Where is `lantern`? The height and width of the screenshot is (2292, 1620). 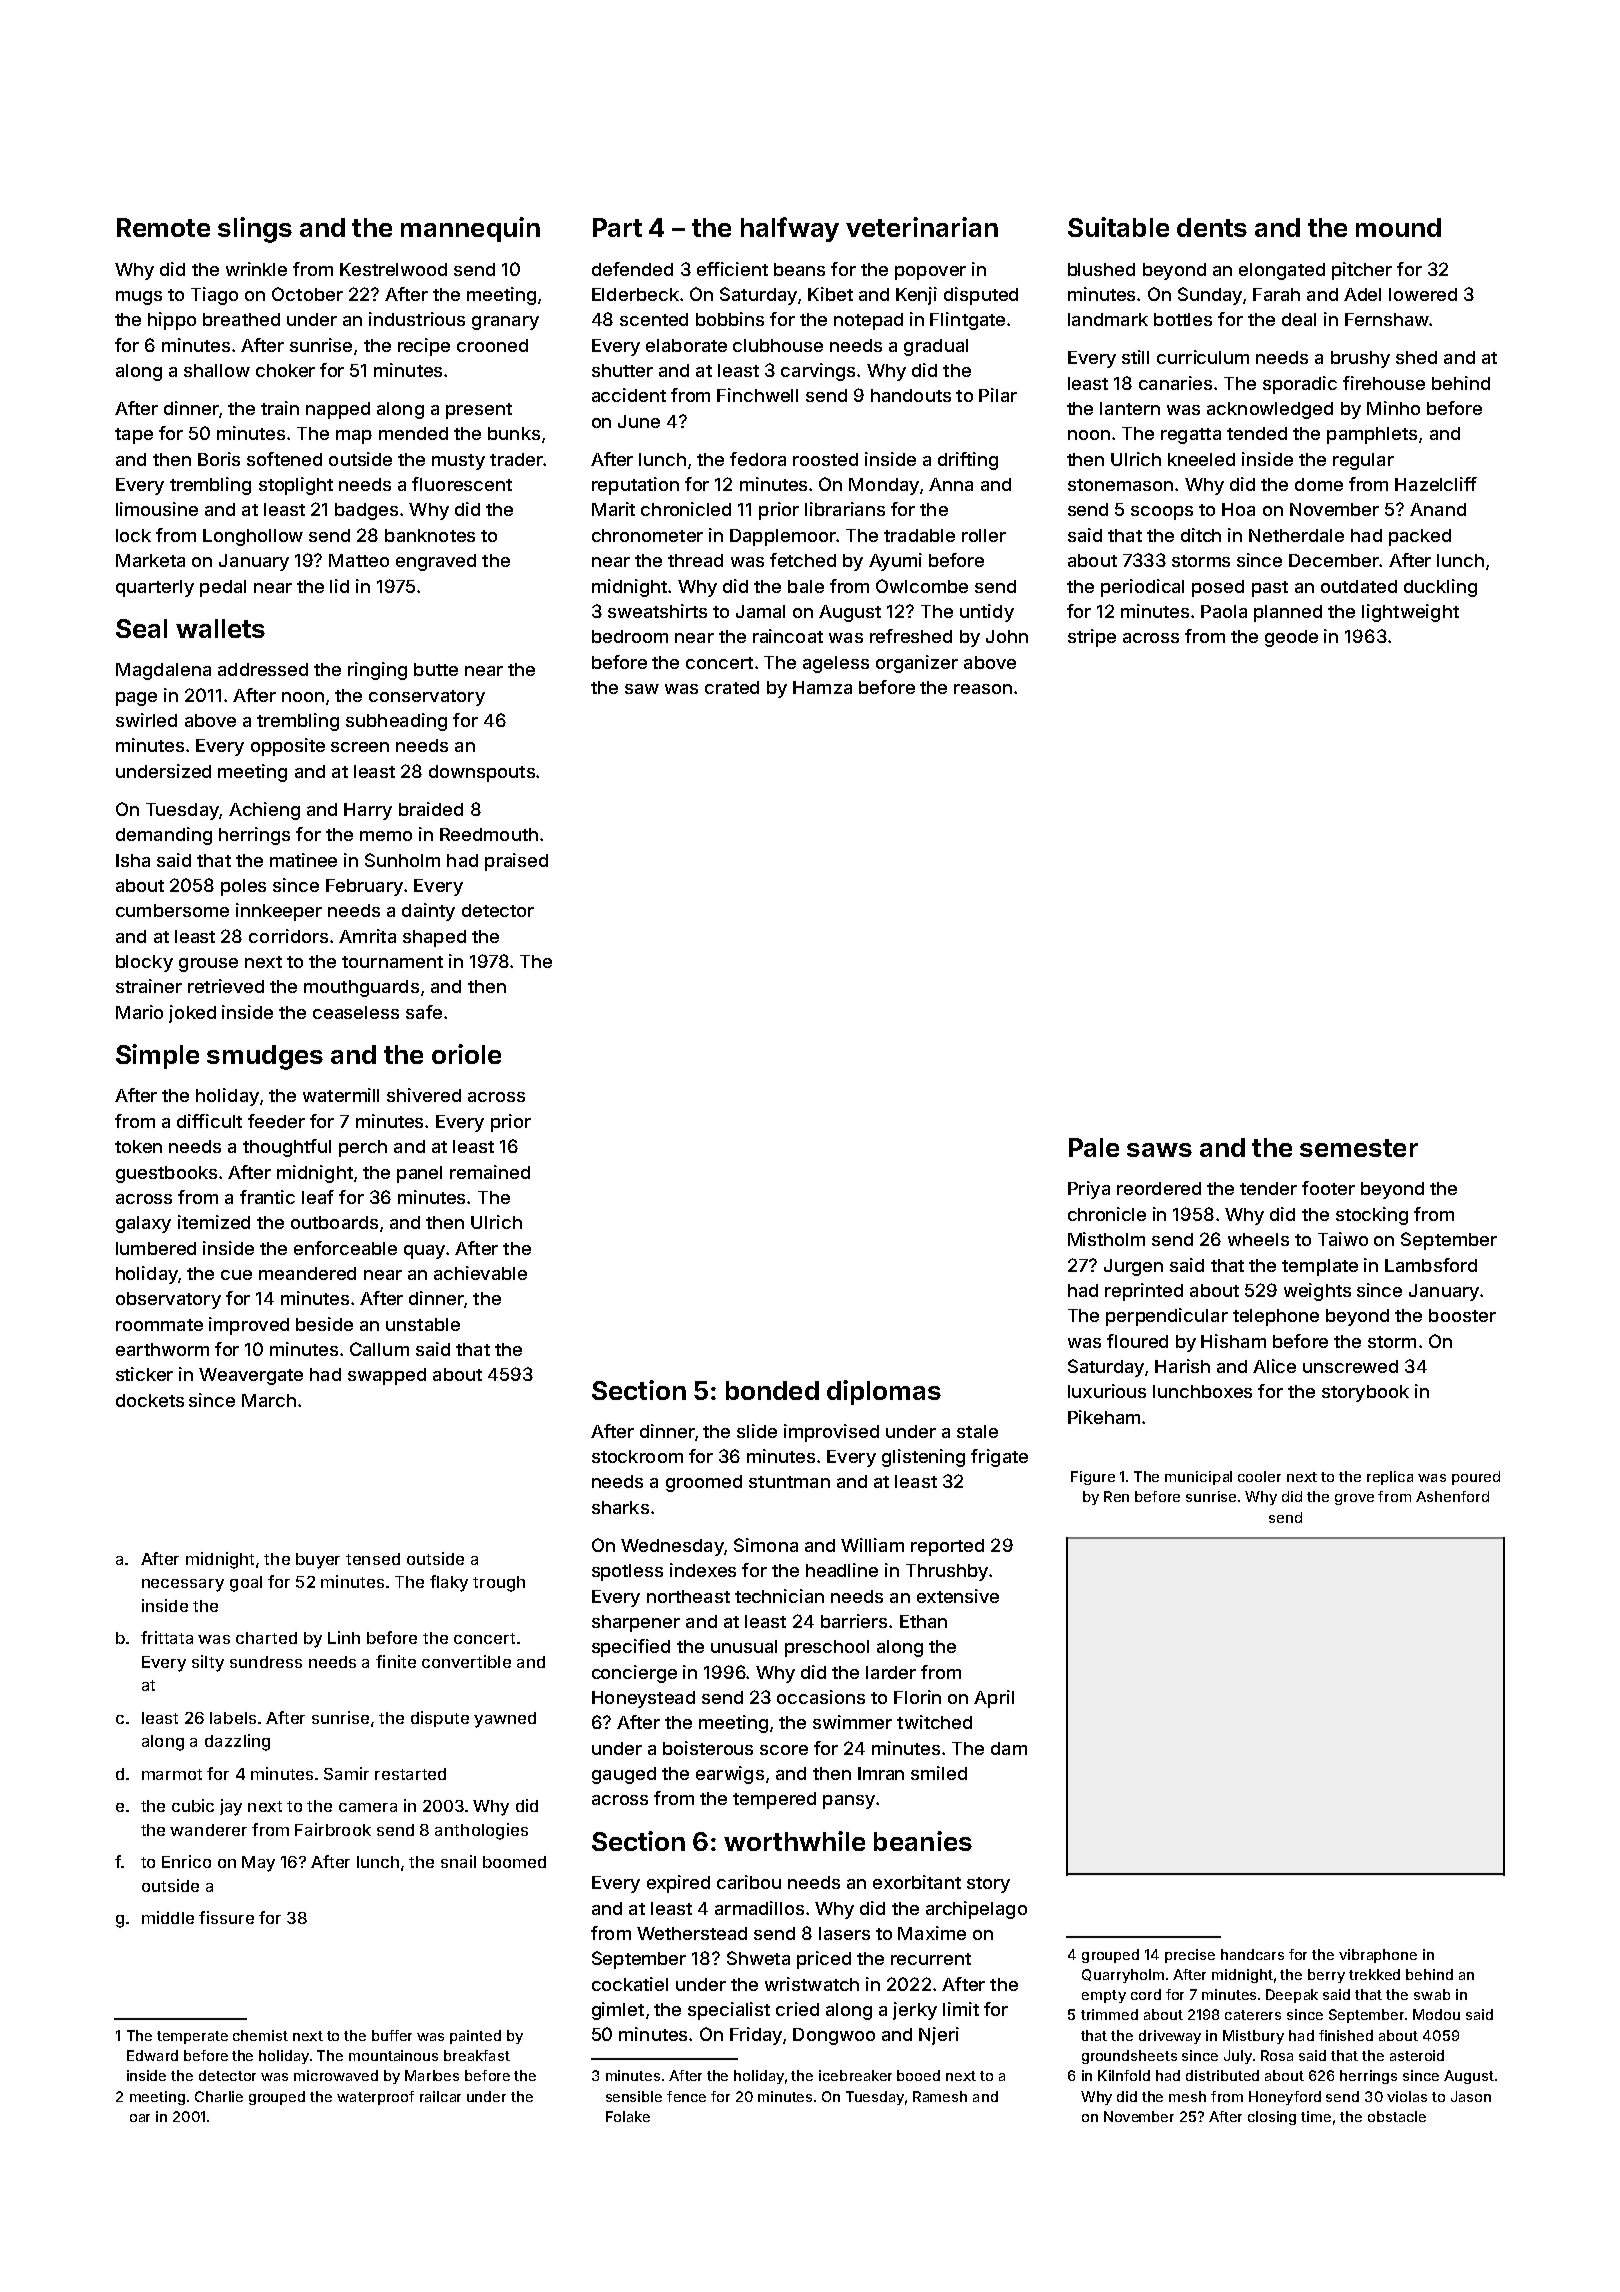 lantern is located at coordinates (1130, 408).
